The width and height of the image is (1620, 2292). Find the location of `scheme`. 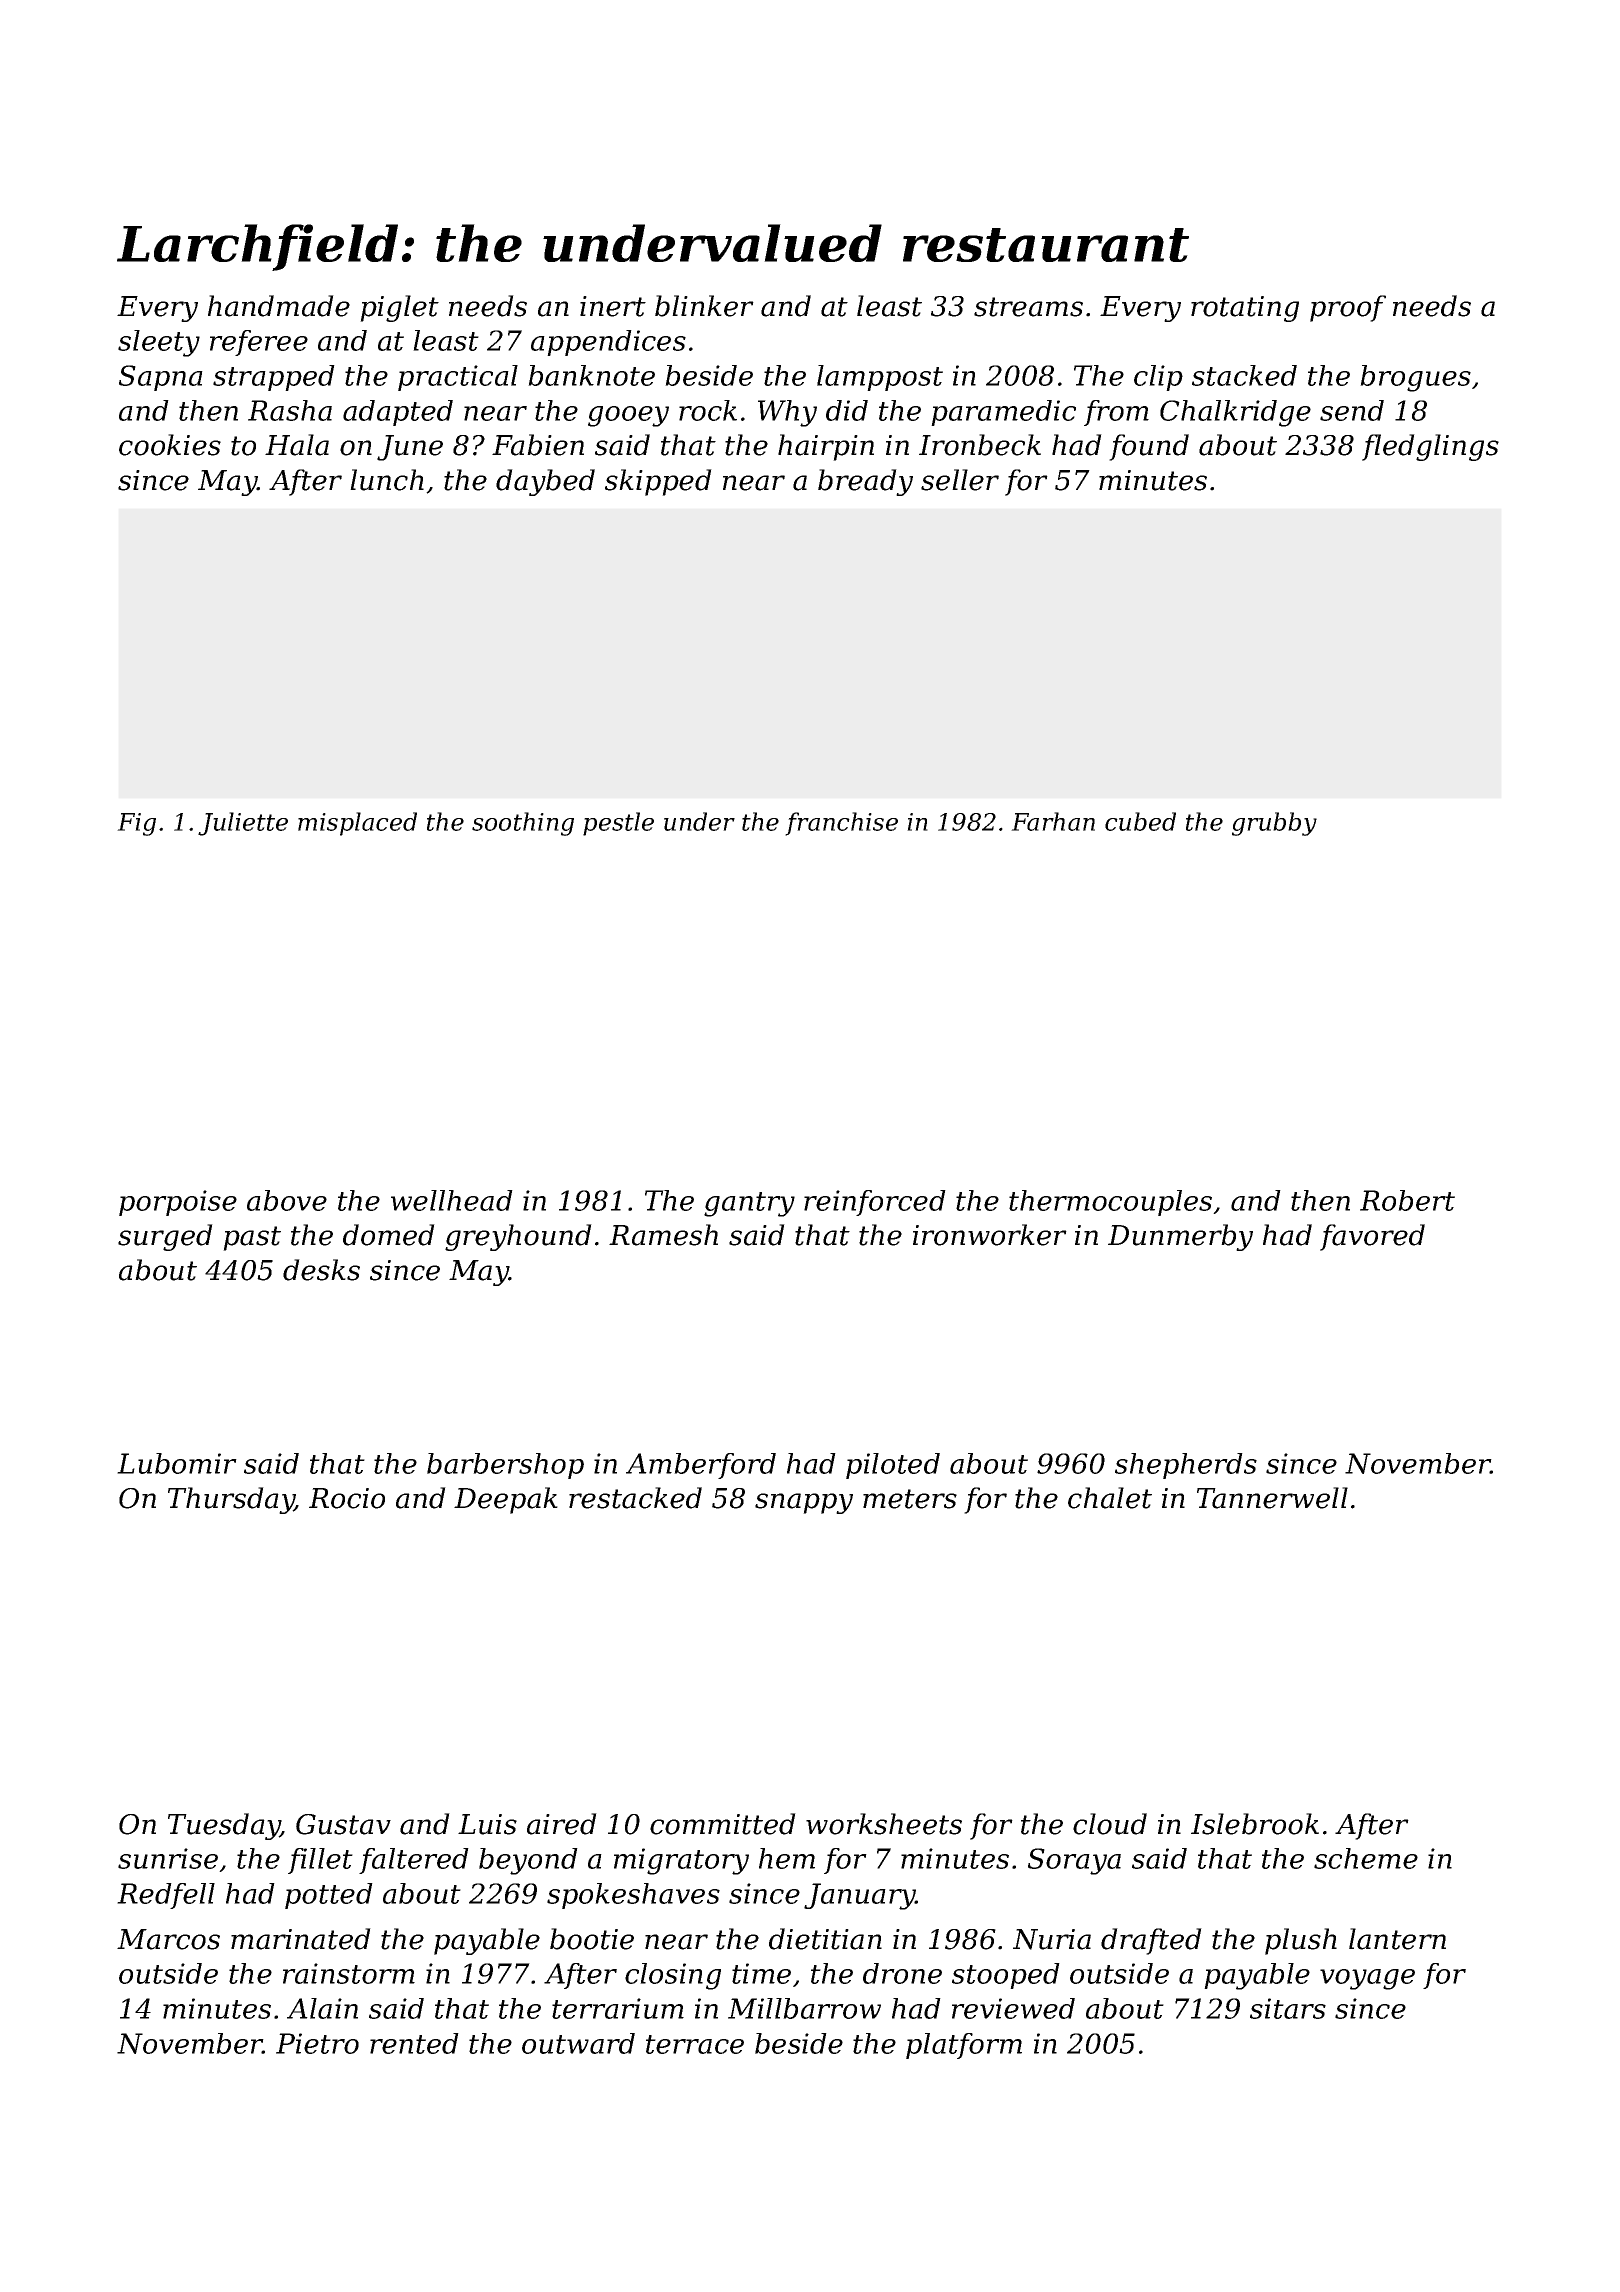

scheme is located at coordinates (1366, 1858).
